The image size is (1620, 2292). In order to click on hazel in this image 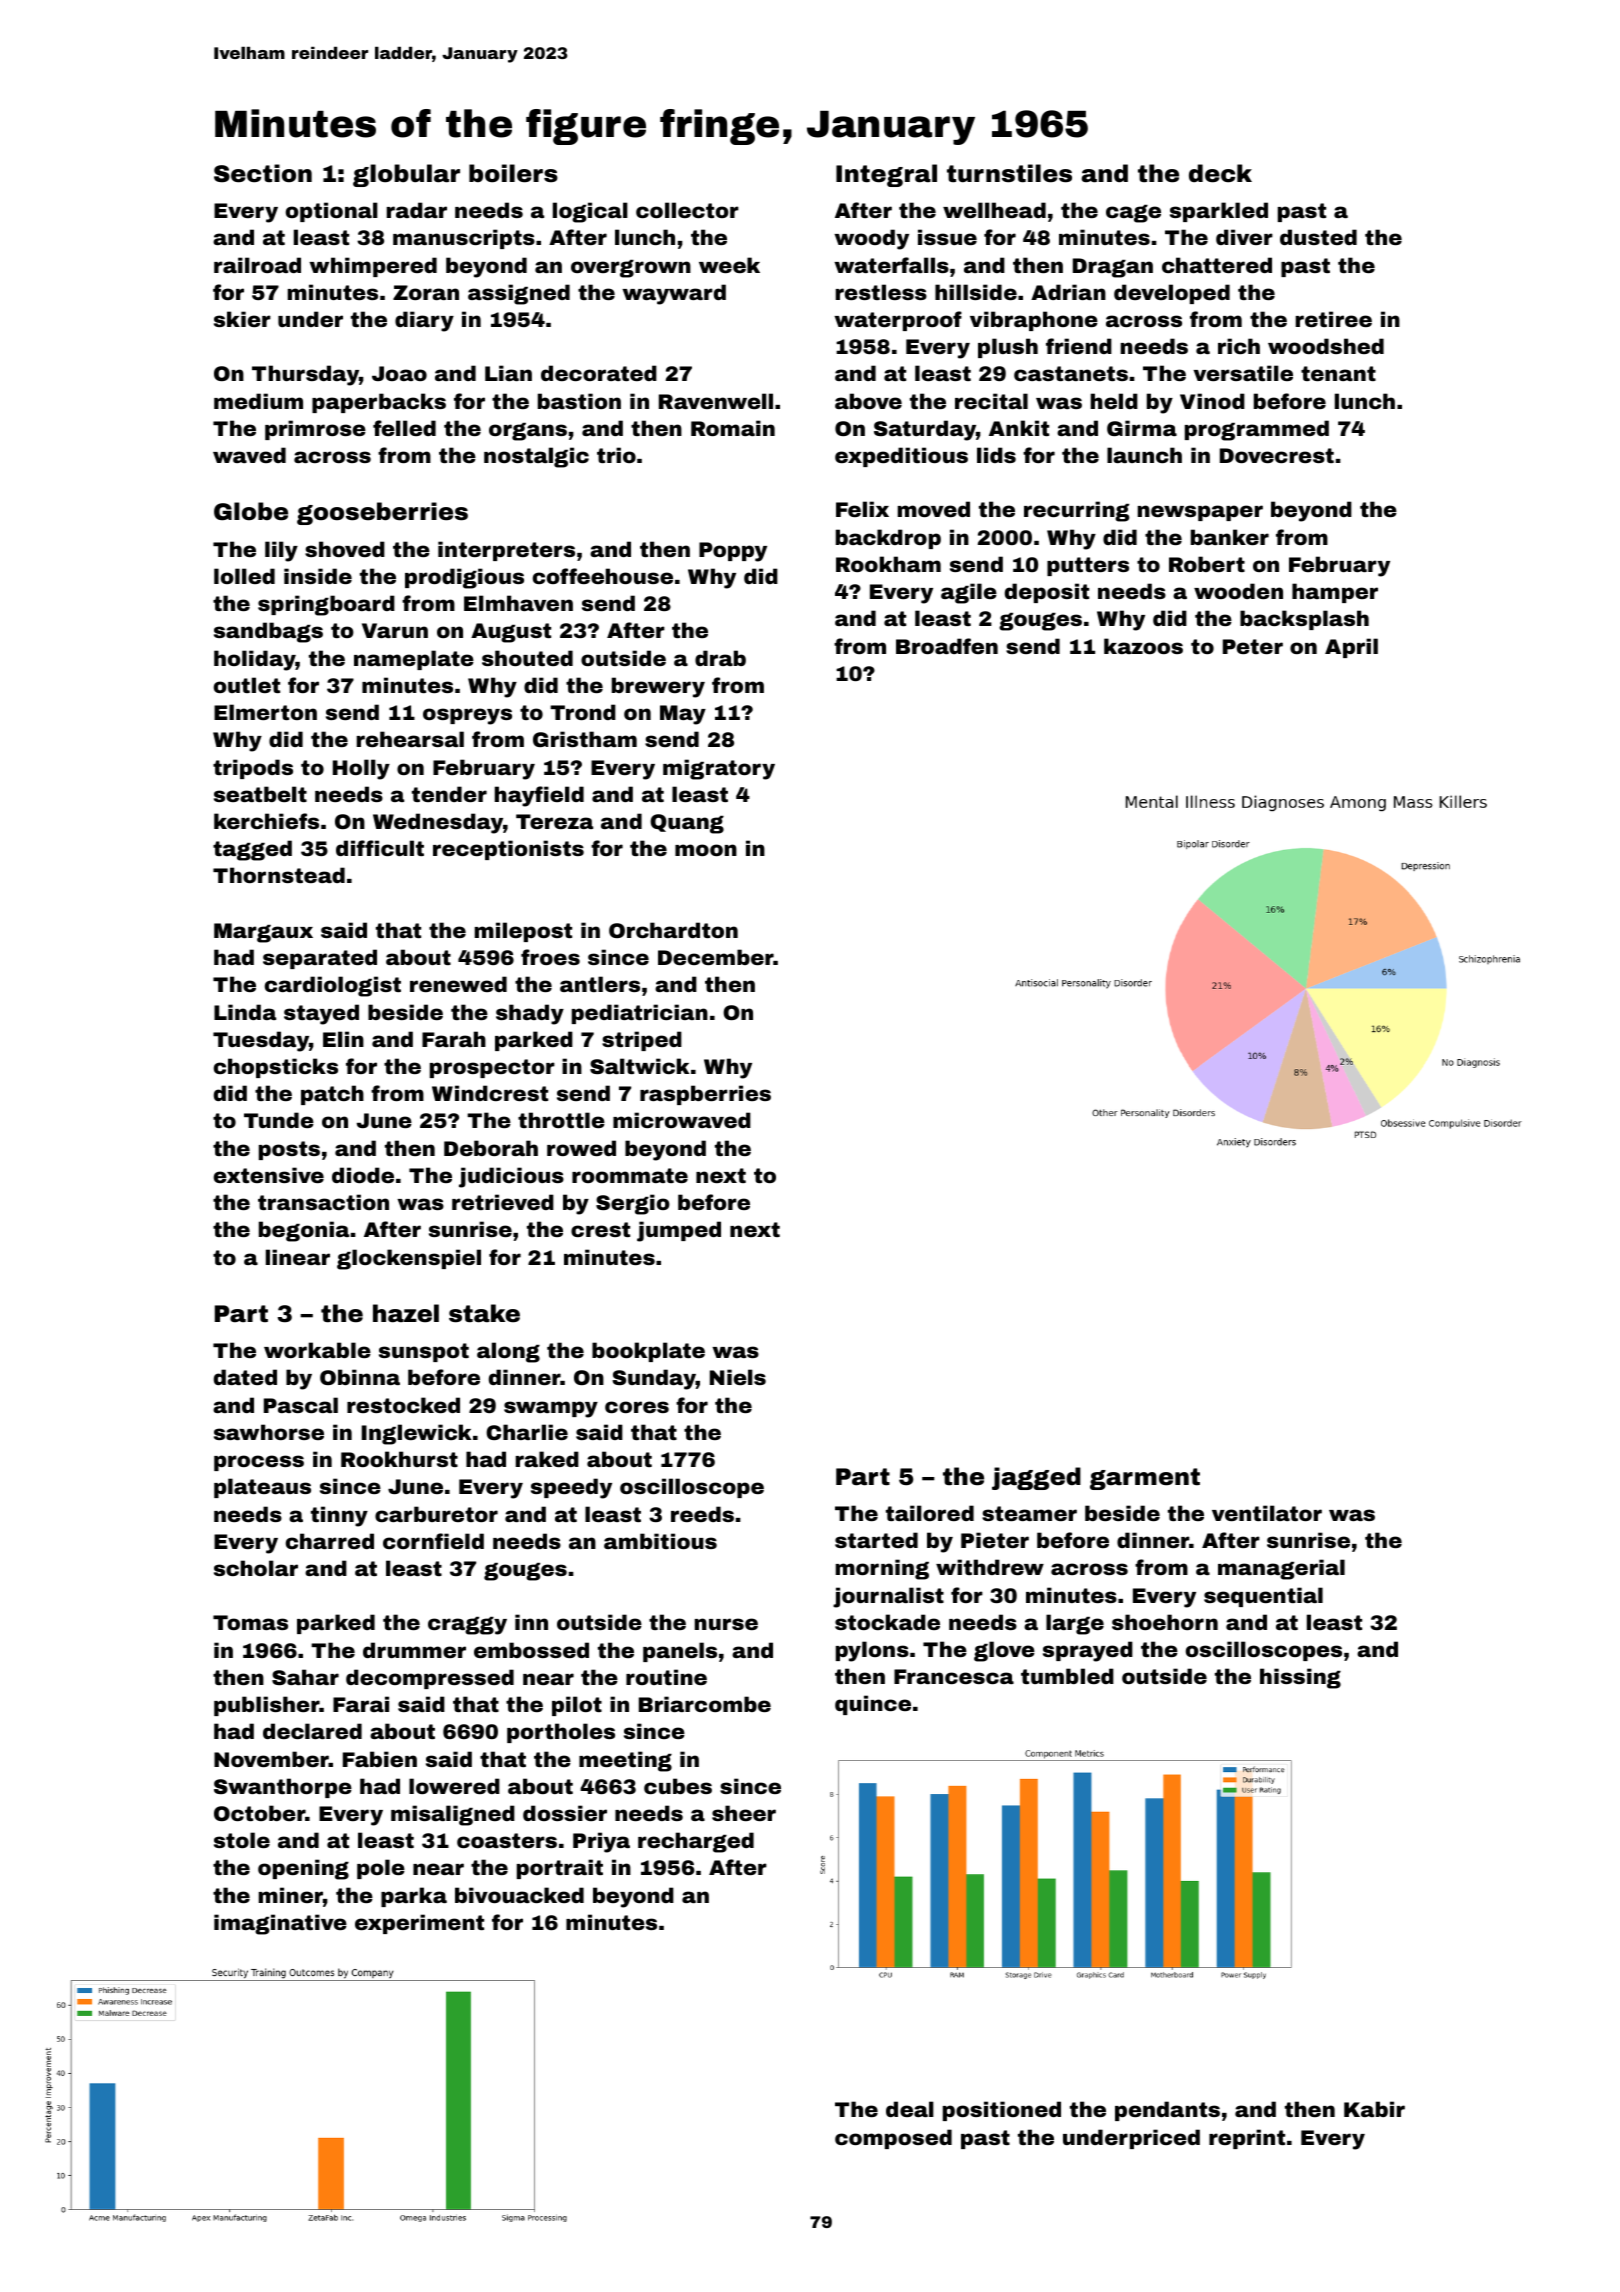, I will do `click(406, 1313)`.
